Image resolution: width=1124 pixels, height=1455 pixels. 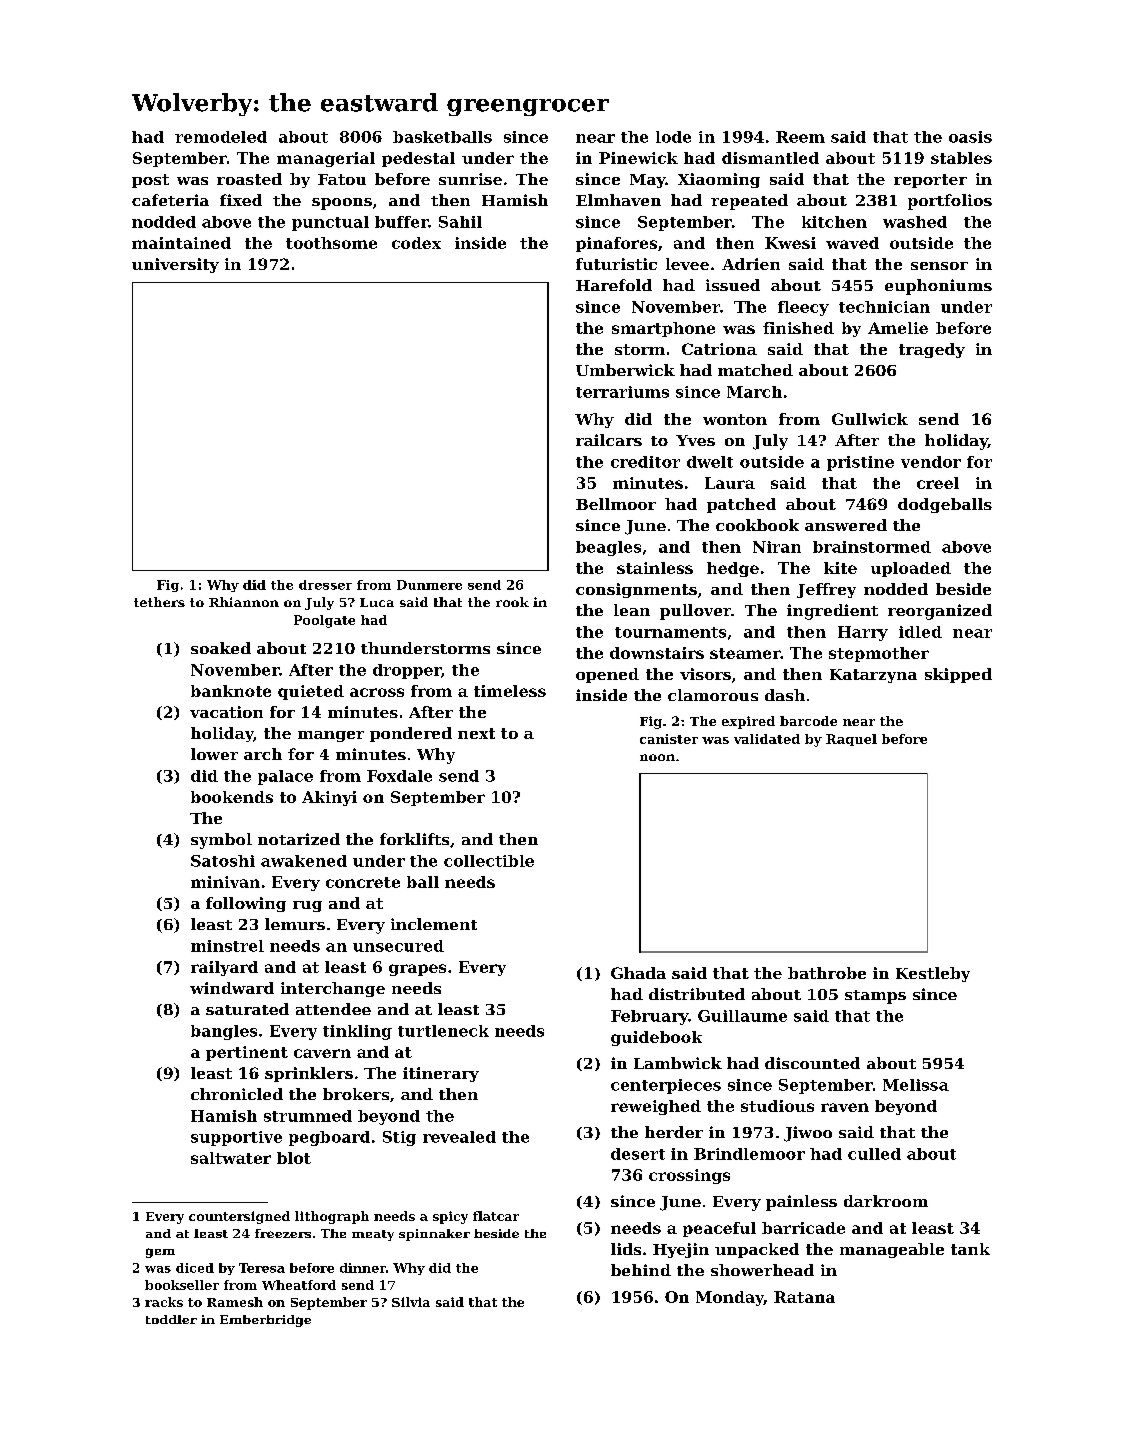 What do you see at coordinates (648, 181) in the image?
I see `May` at bounding box center [648, 181].
